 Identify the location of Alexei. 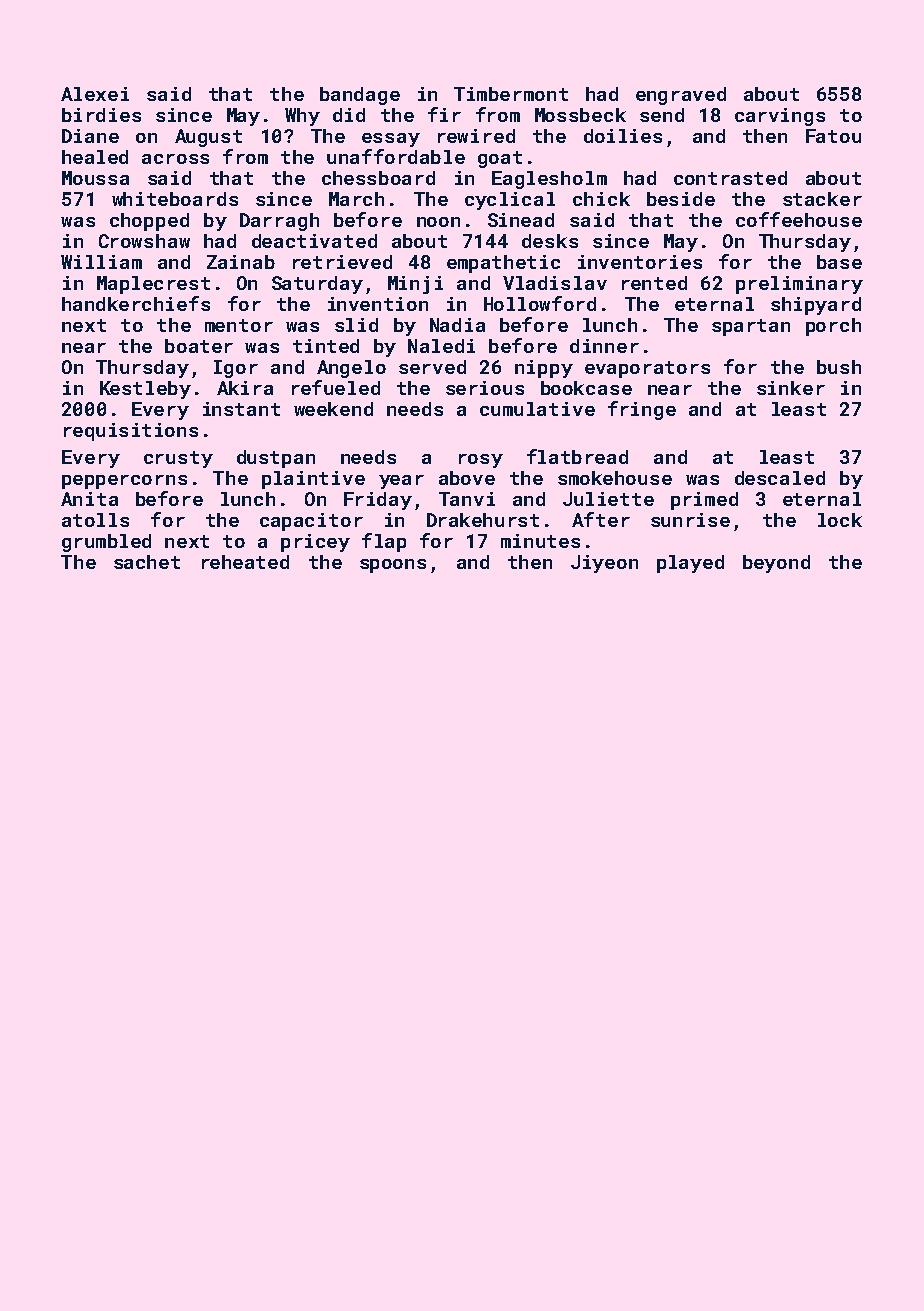
(95, 94).
